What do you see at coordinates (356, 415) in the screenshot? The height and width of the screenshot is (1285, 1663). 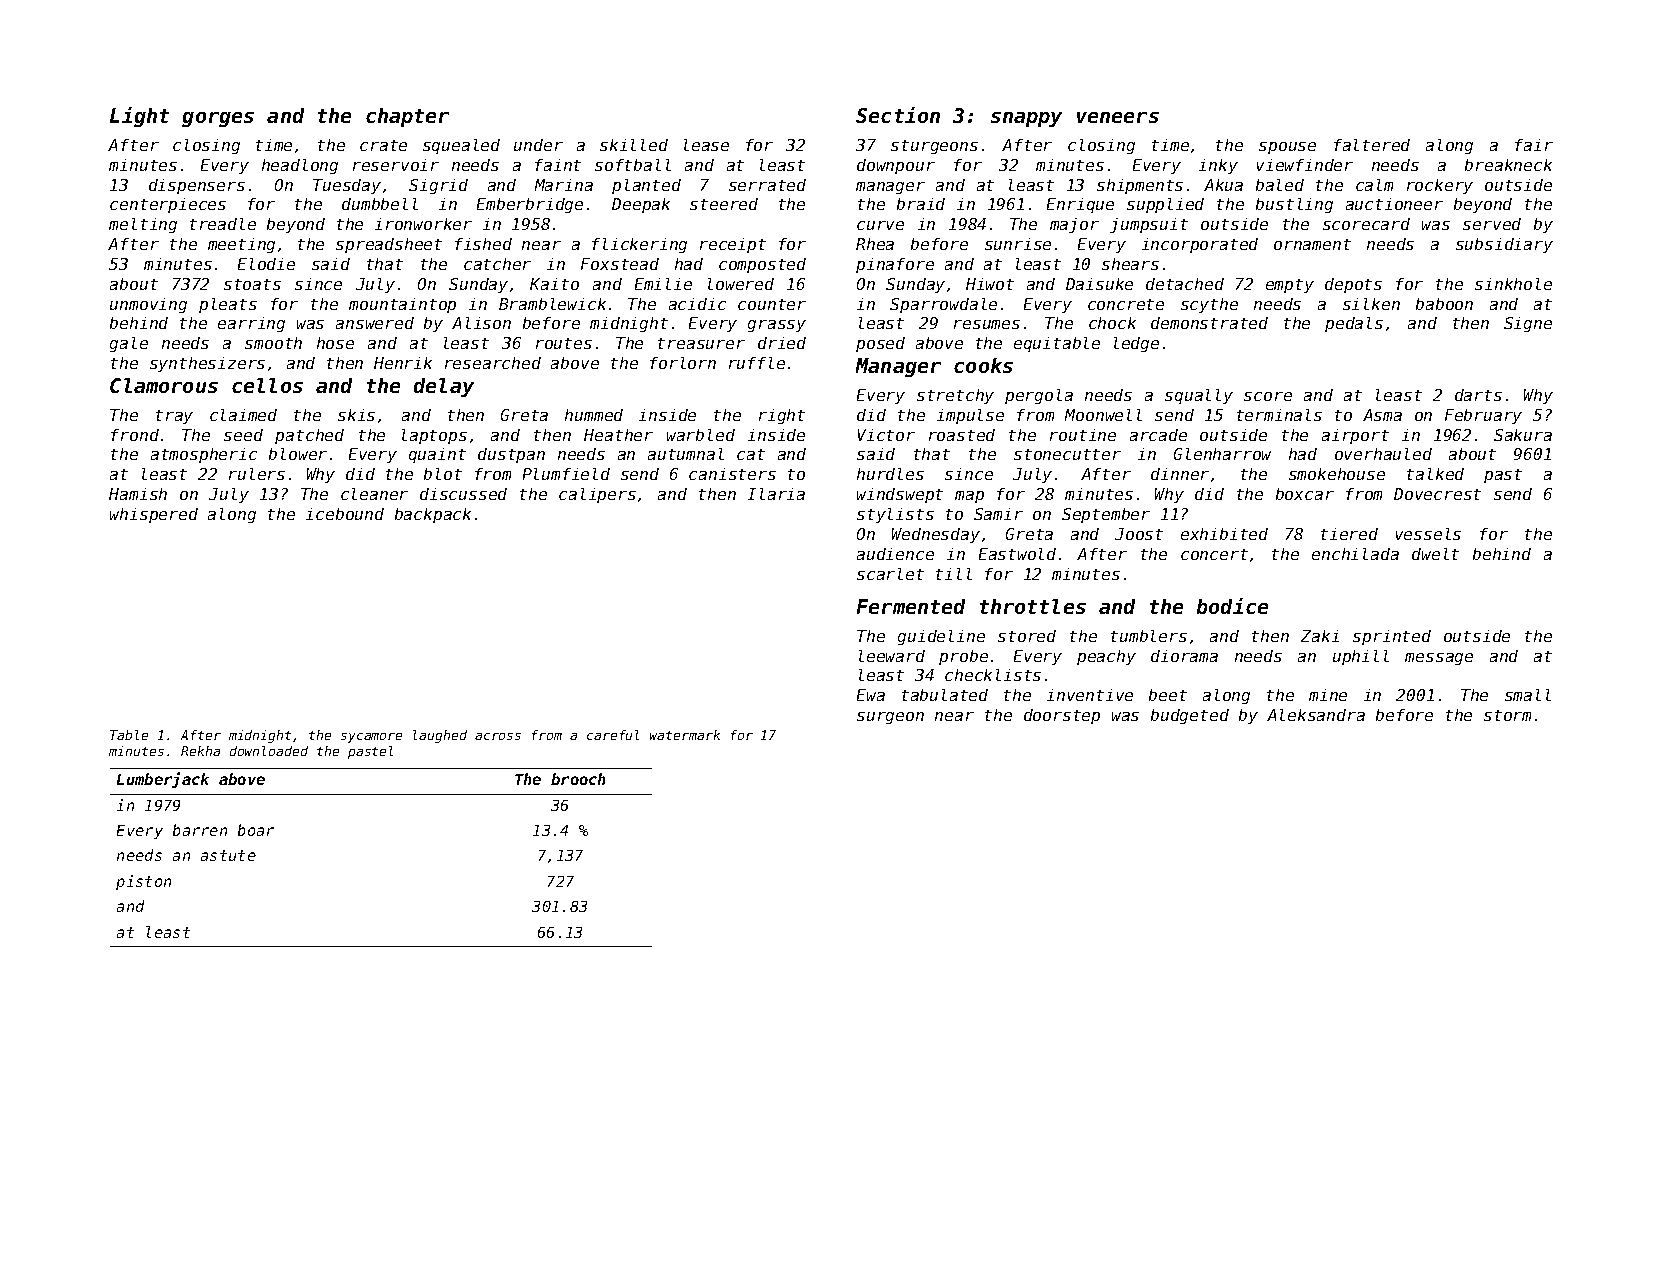 I see `skis` at bounding box center [356, 415].
